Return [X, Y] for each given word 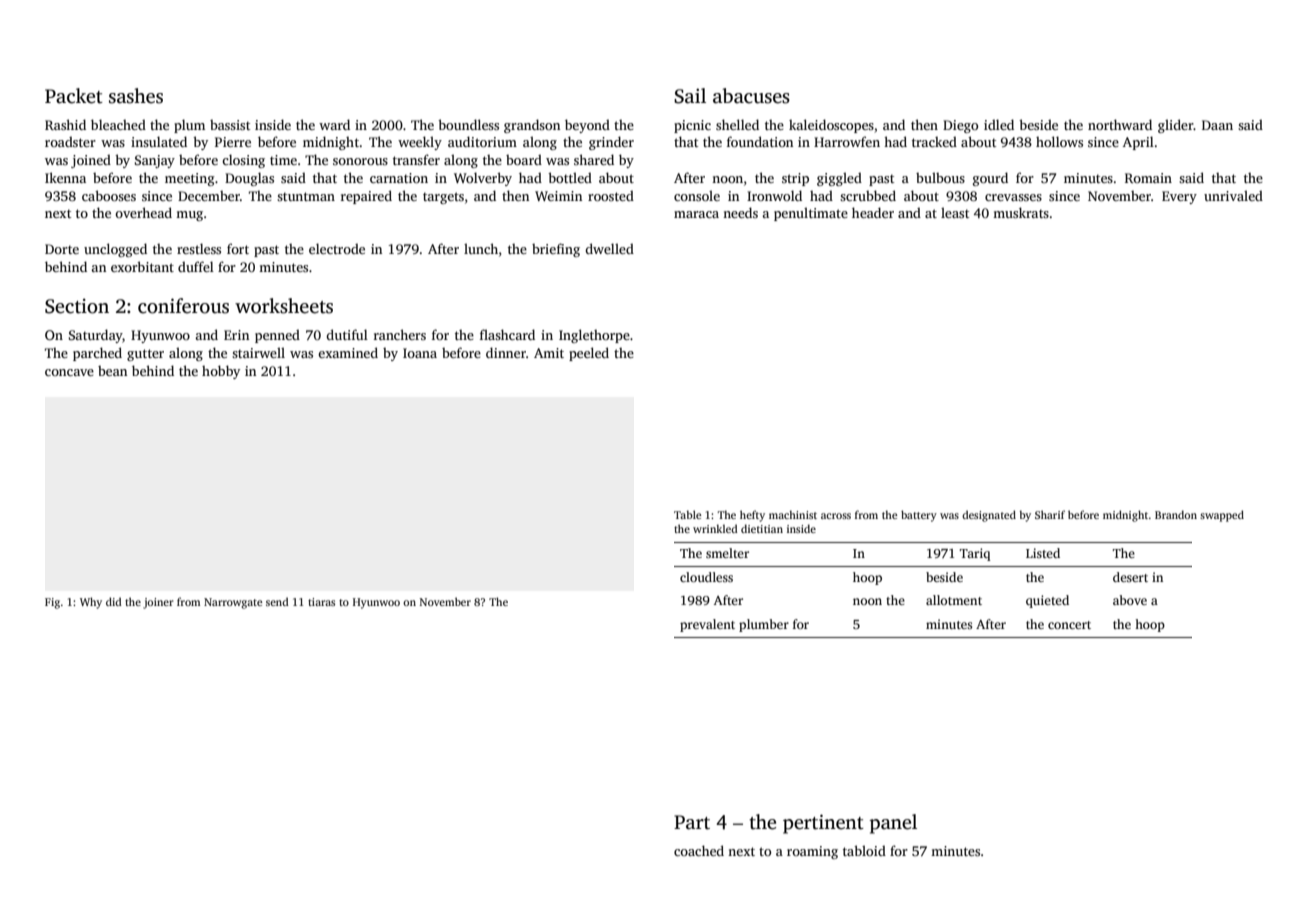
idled [999, 124]
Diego [960, 126]
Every [1179, 197]
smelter [727, 553]
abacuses [751, 96]
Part [692, 822]
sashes [136, 96]
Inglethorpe [594, 336]
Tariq [975, 554]
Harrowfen [847, 141]
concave [69, 372]
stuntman [306, 196]
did [114, 601]
